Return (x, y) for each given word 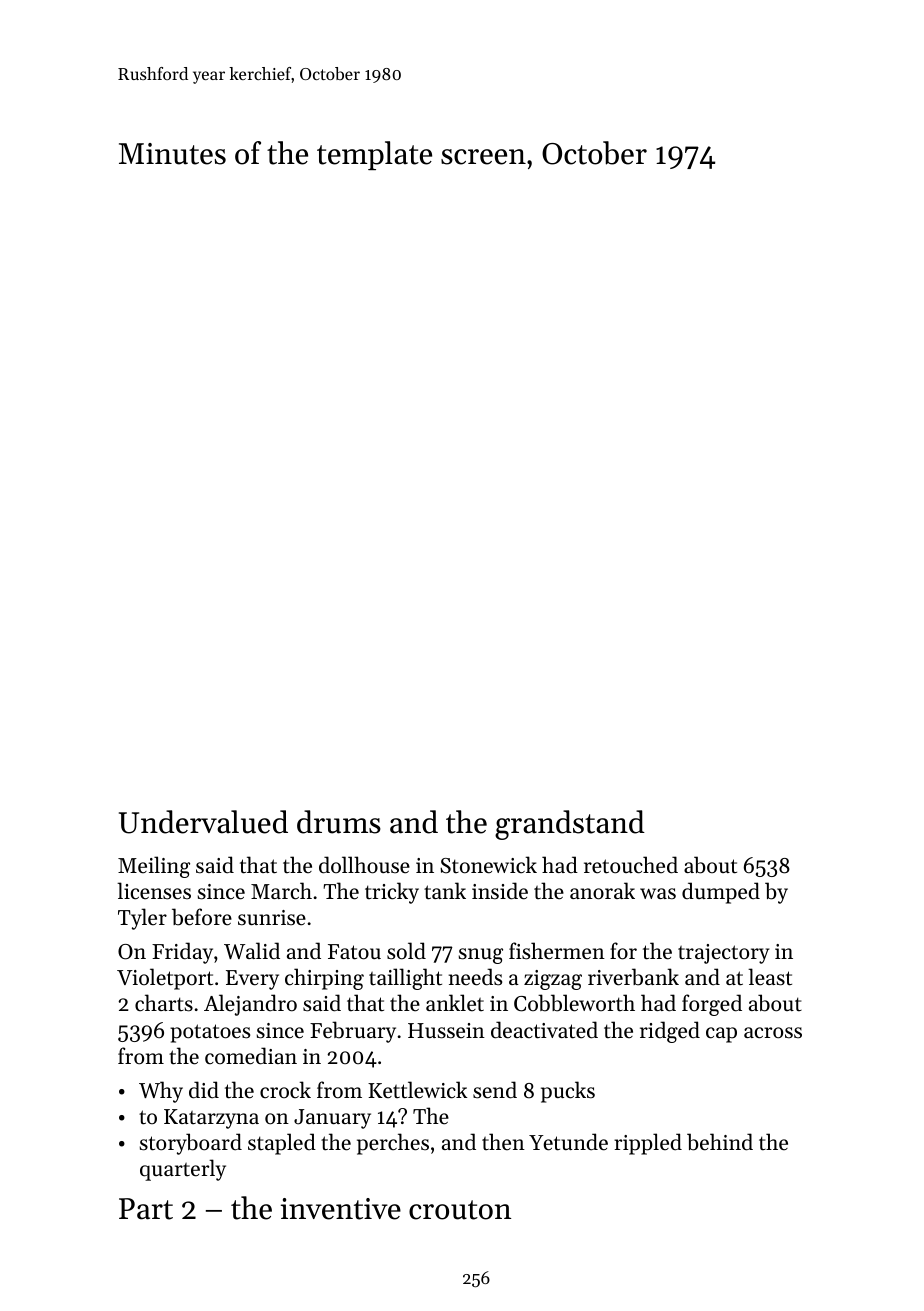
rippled (648, 1144)
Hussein (446, 1031)
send (495, 1090)
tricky (392, 893)
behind (720, 1142)
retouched (631, 865)
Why (161, 1092)
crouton (460, 1210)
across (773, 1033)
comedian (251, 1056)
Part (146, 1209)
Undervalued (203, 822)
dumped (721, 893)
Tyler (142, 919)
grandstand (570, 825)
